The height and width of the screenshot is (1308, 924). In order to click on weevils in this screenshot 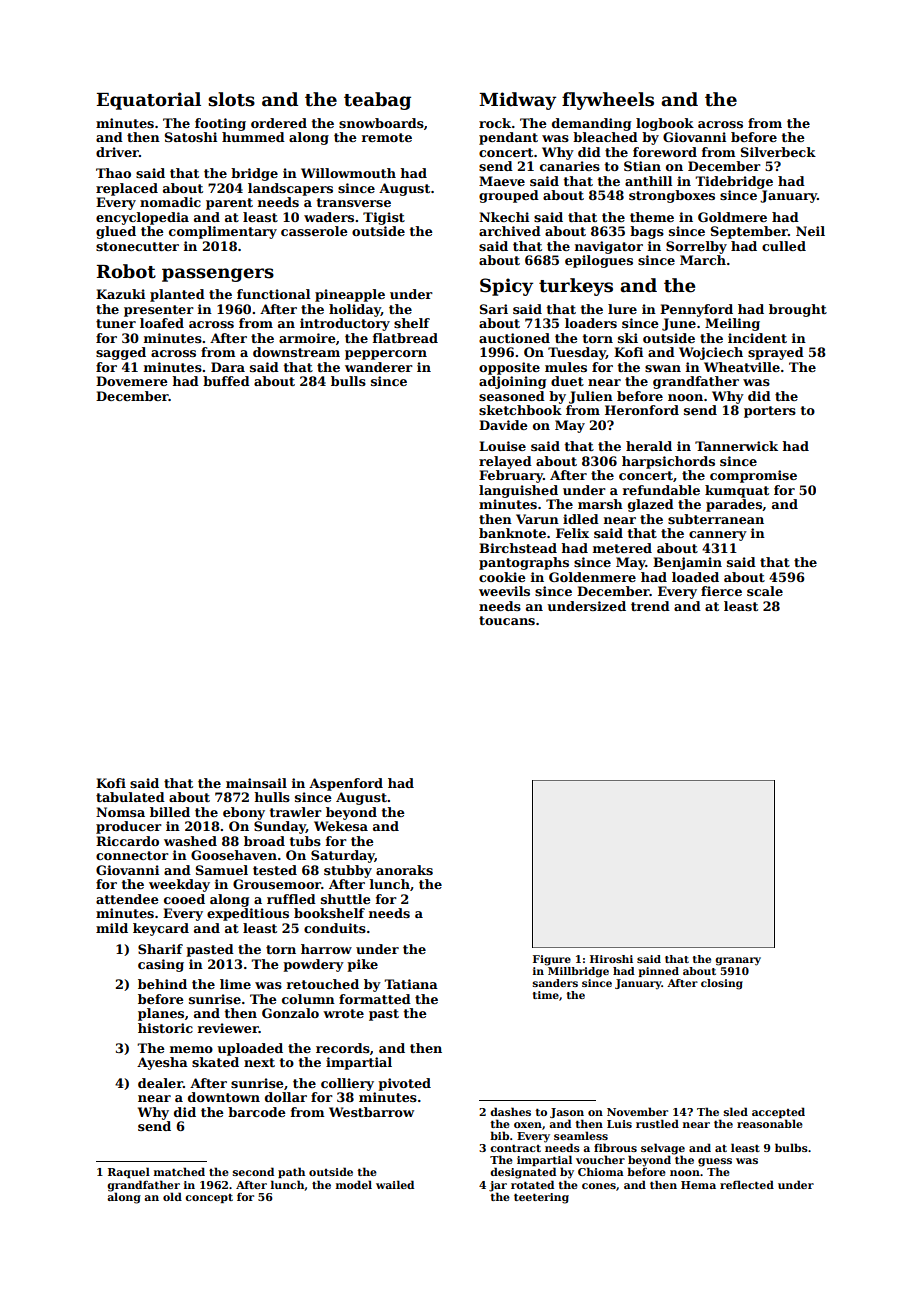, I will do `click(504, 591)`.
